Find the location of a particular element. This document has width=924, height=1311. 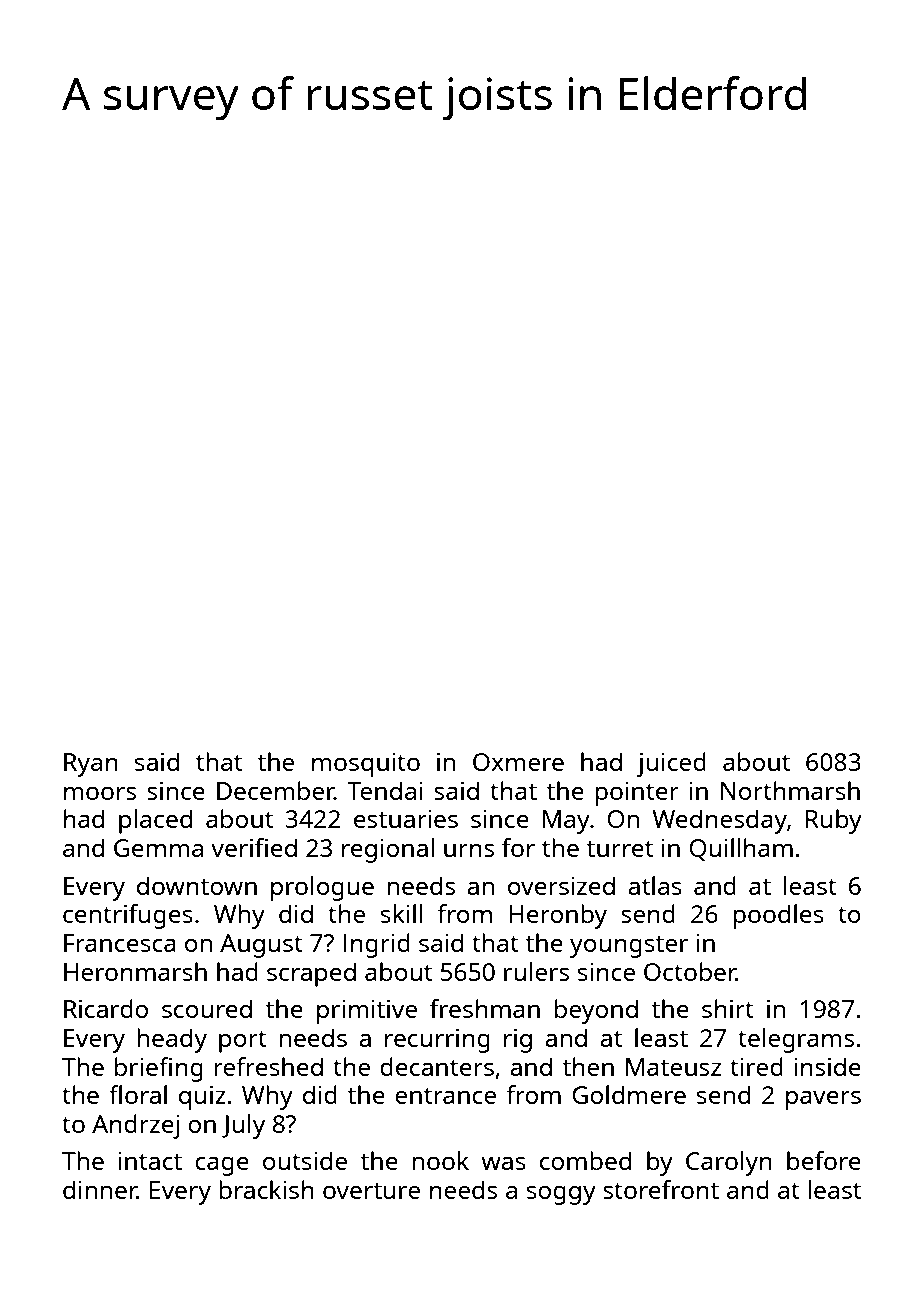

Ryan is located at coordinates (91, 765).
